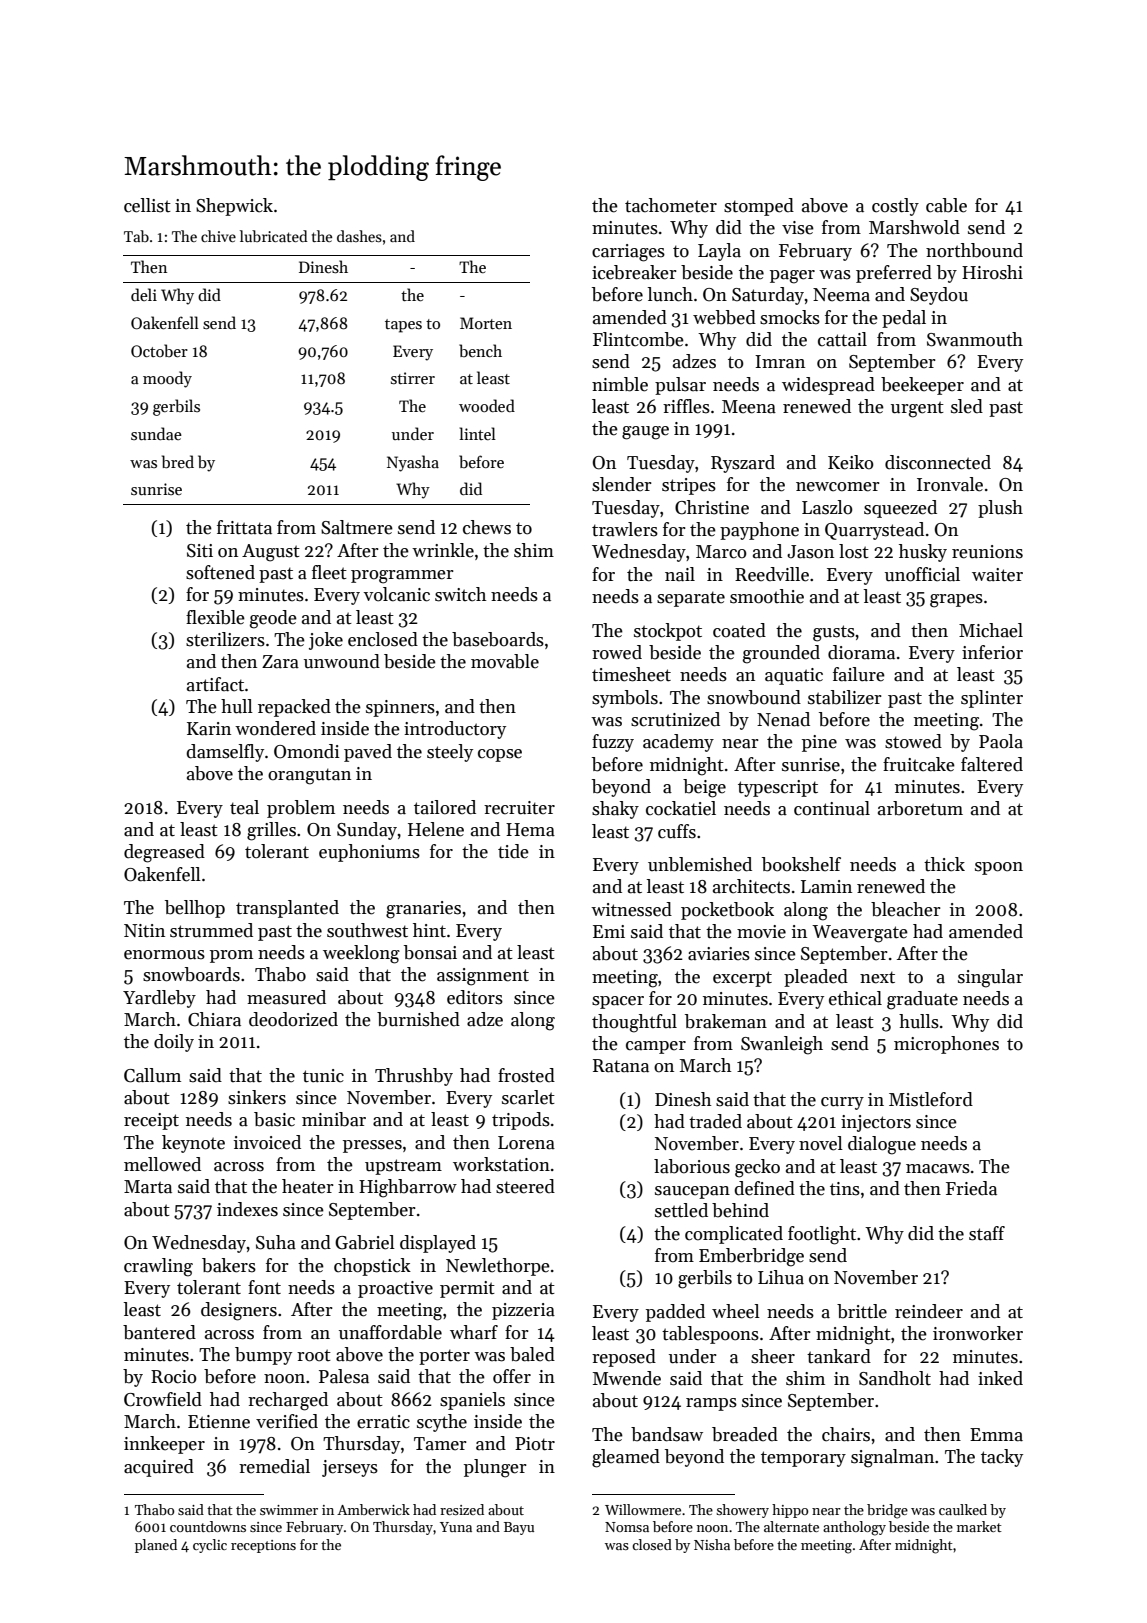 This page has height=1623, width=1147. What do you see at coordinates (759, 207) in the page?
I see `stomped` at bounding box center [759, 207].
